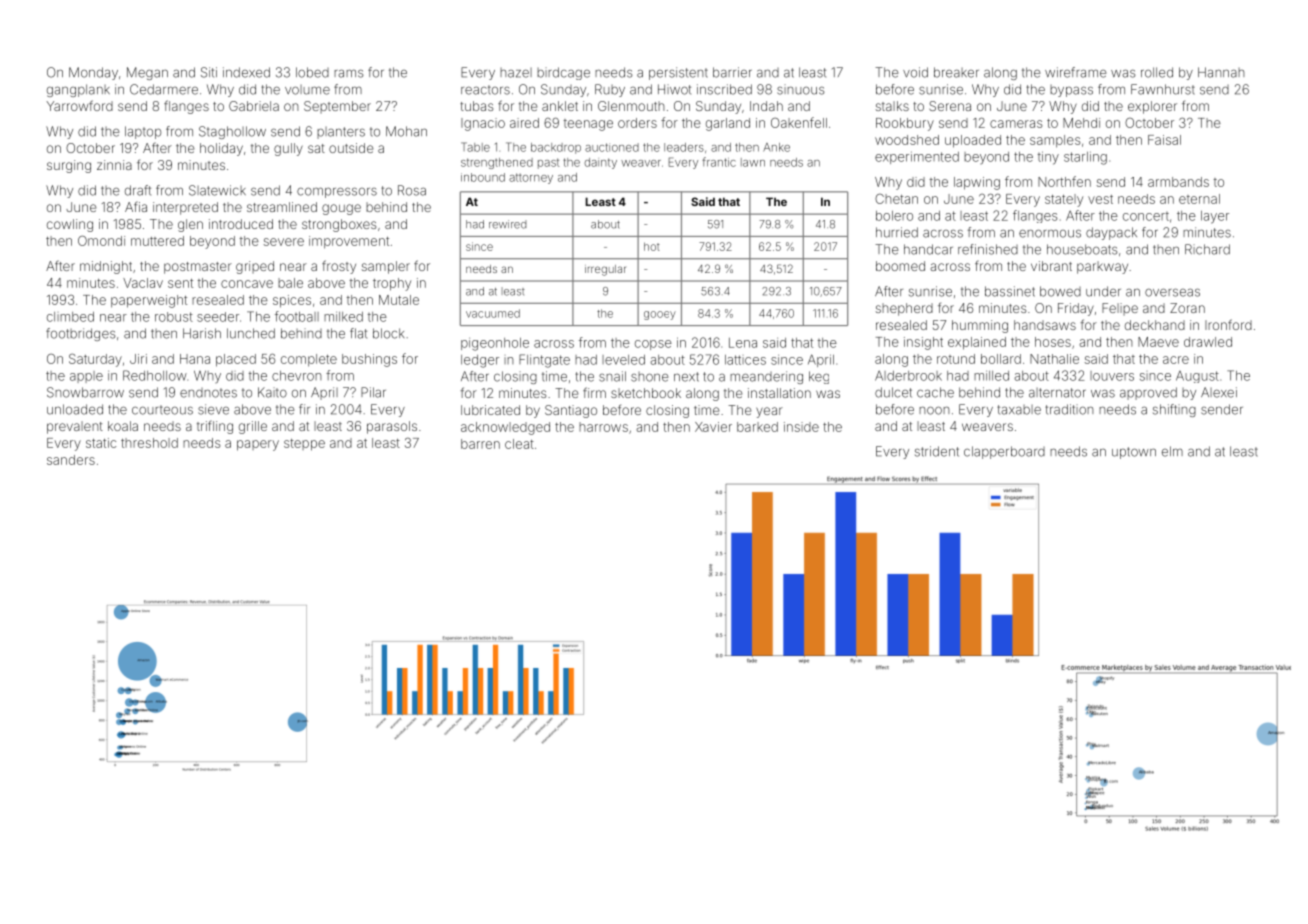 The width and height of the image is (1308, 924). What do you see at coordinates (1176, 360) in the image?
I see `acre` at bounding box center [1176, 360].
